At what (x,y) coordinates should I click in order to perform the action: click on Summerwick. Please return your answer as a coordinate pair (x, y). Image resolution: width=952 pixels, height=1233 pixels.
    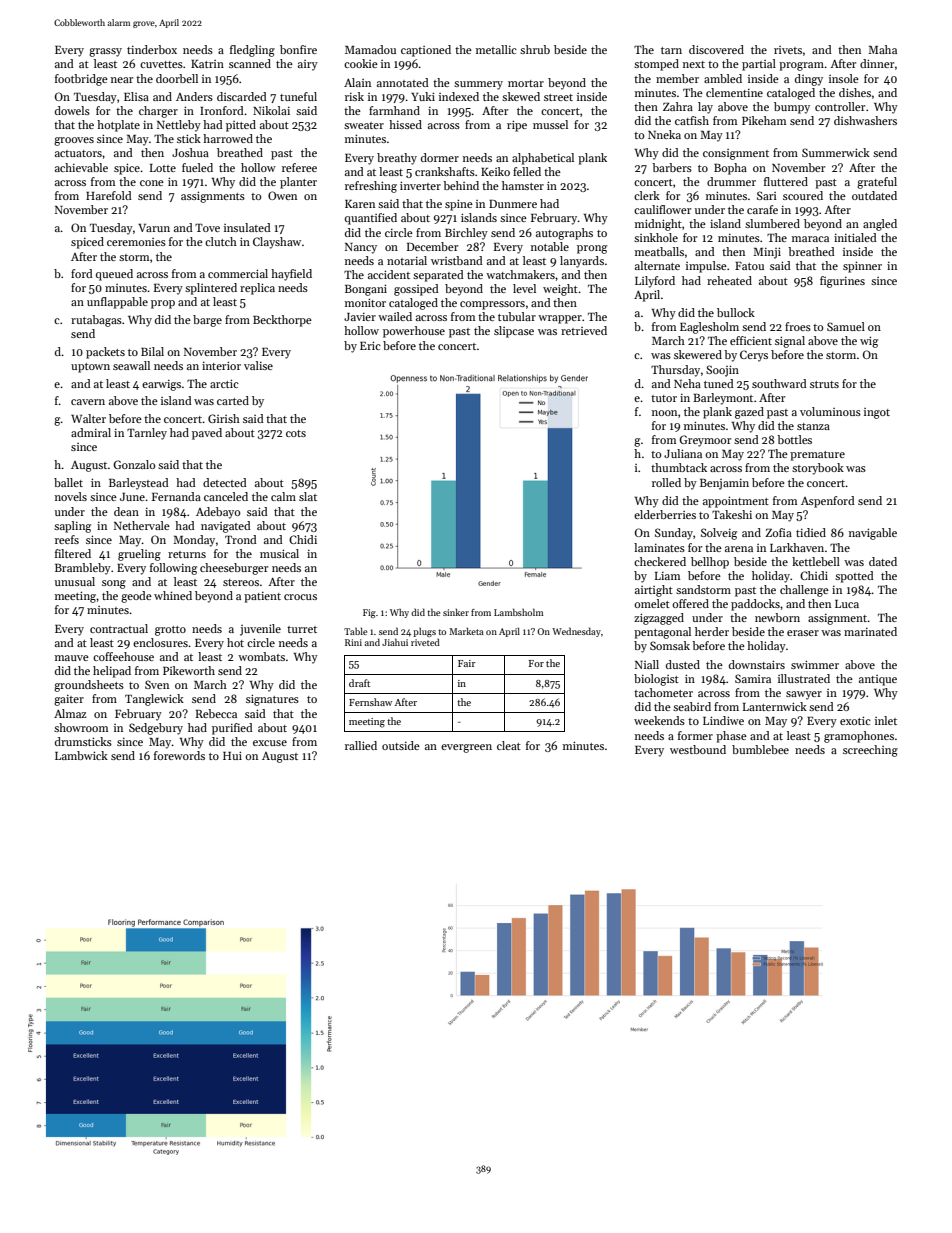
    Looking at the image, I should click on (836, 152).
